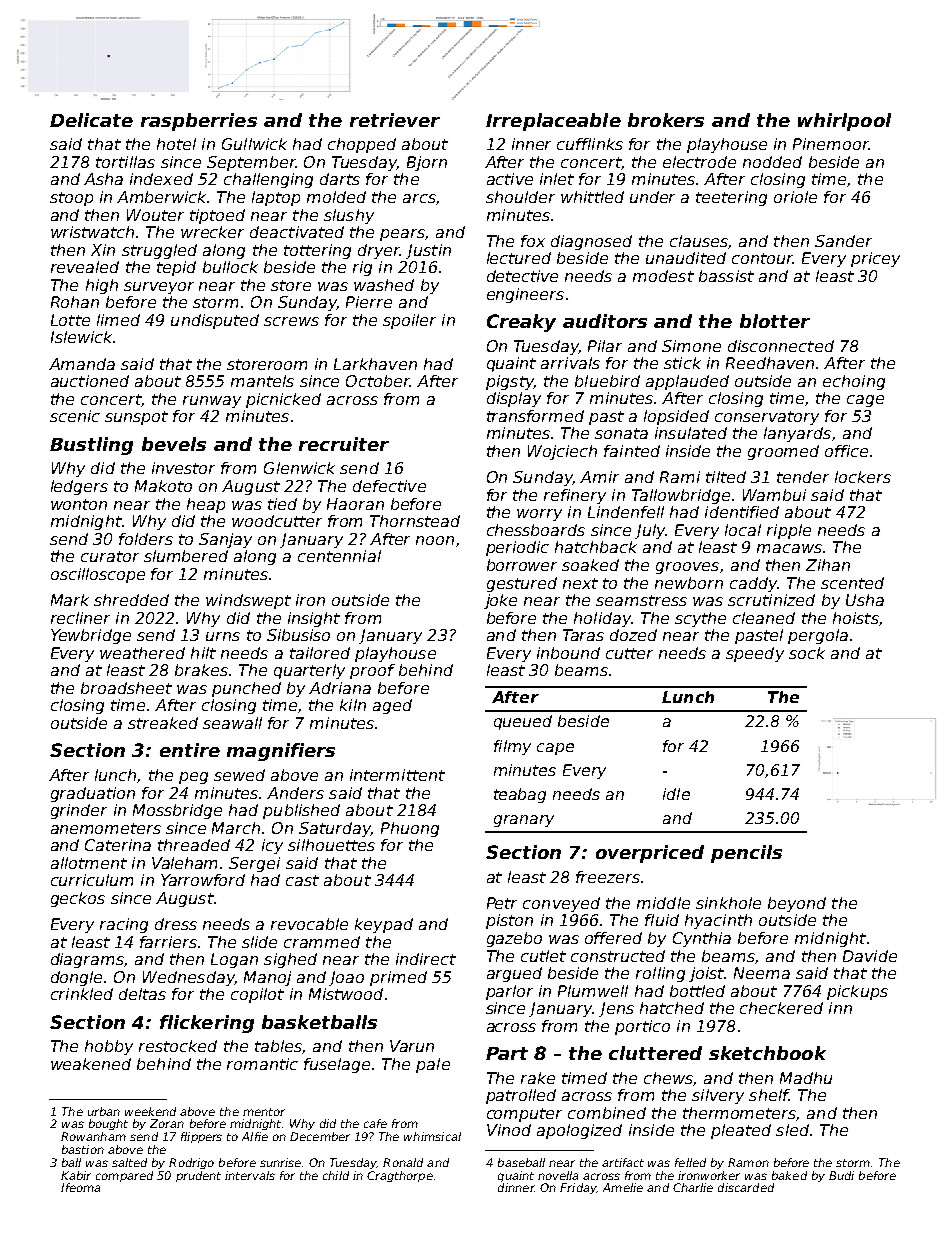 This image has height=1233, width=952. What do you see at coordinates (575, 496) in the image?
I see `refinery` at bounding box center [575, 496].
